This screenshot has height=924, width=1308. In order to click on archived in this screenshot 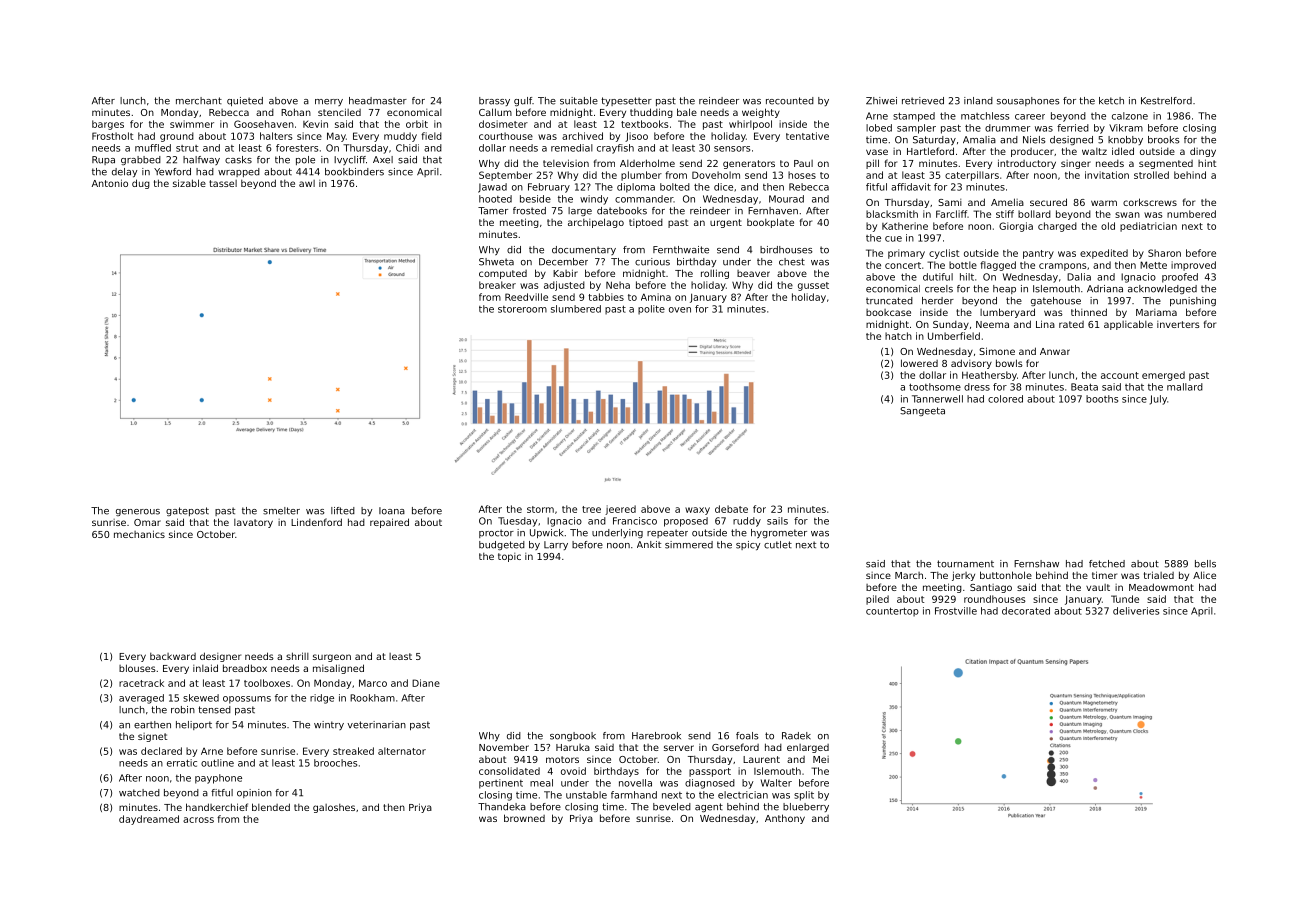, I will do `click(582, 136)`.
